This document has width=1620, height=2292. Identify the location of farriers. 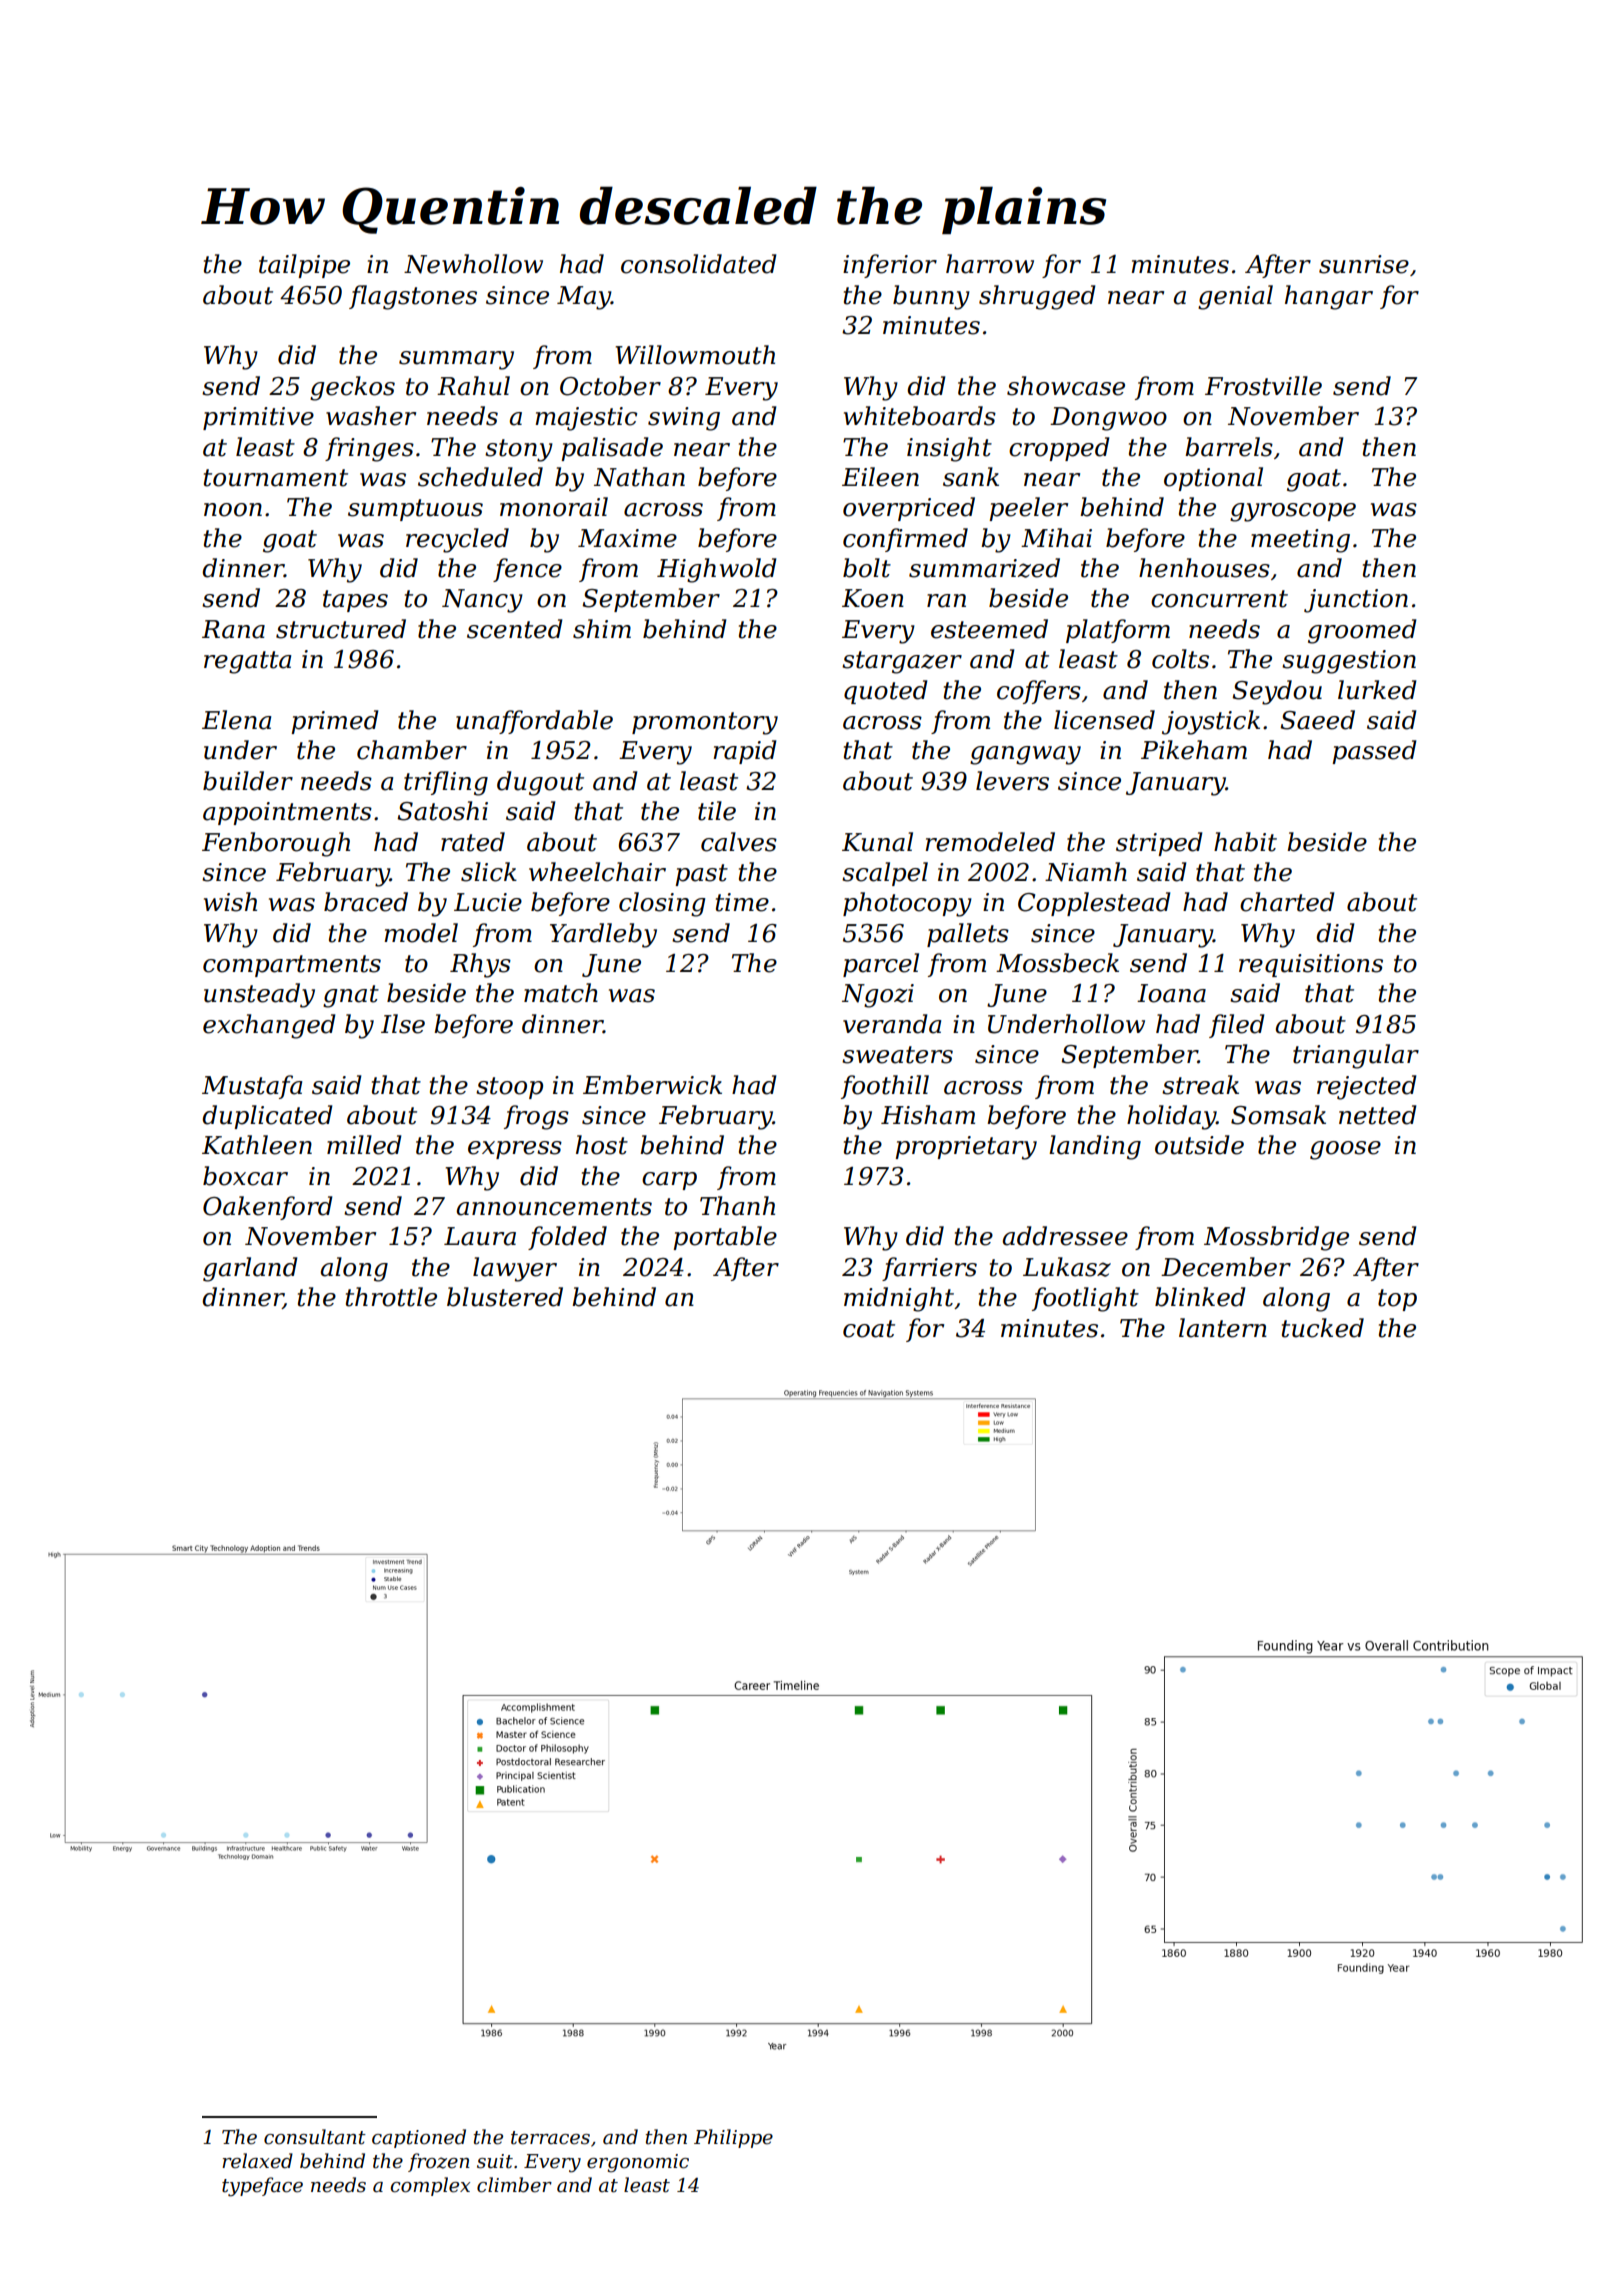
(929, 1269).
